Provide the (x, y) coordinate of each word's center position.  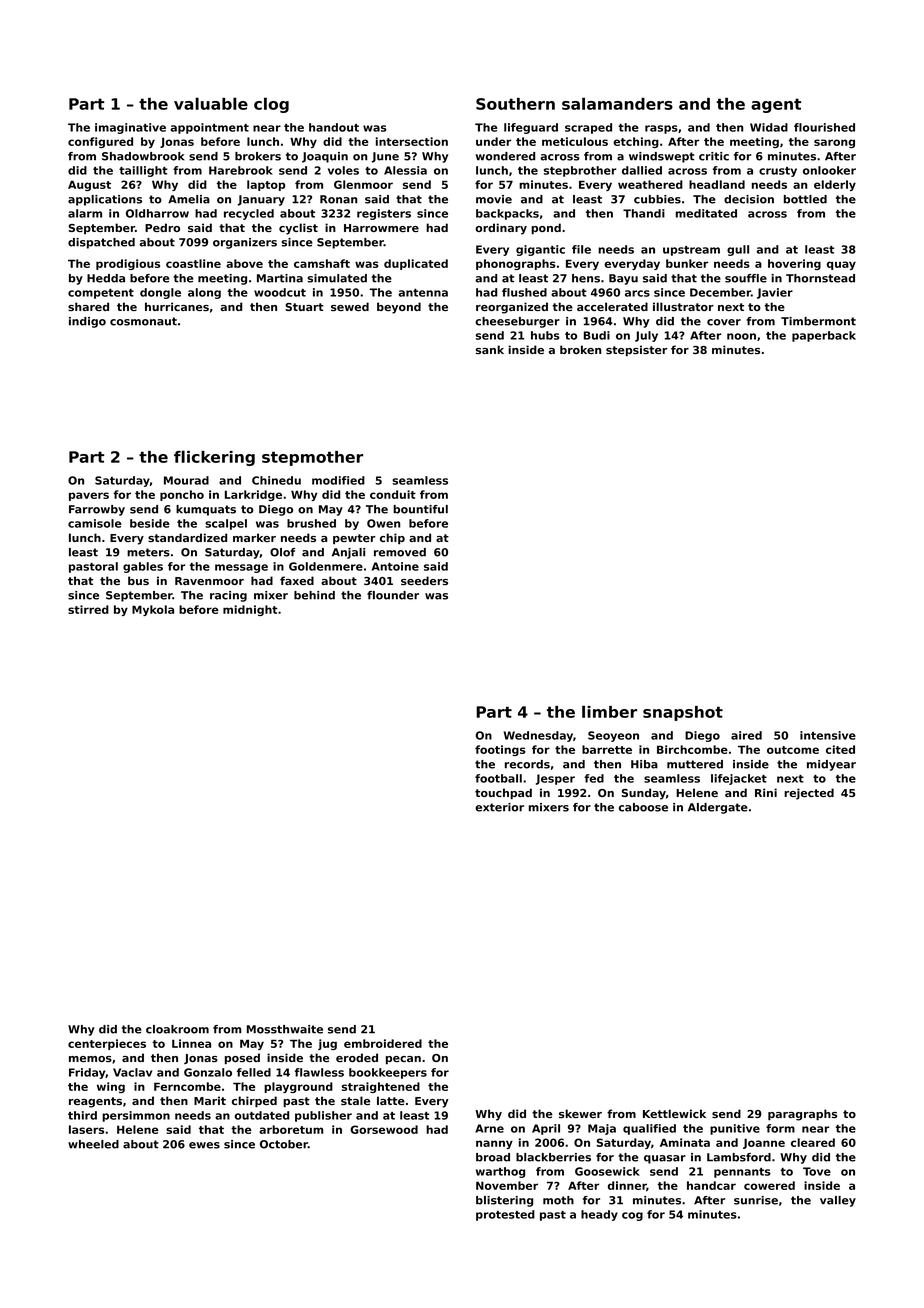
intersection (412, 141)
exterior (499, 807)
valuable (211, 103)
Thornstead (820, 278)
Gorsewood (384, 1129)
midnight (250, 610)
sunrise (756, 1200)
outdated (262, 1115)
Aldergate (718, 808)
